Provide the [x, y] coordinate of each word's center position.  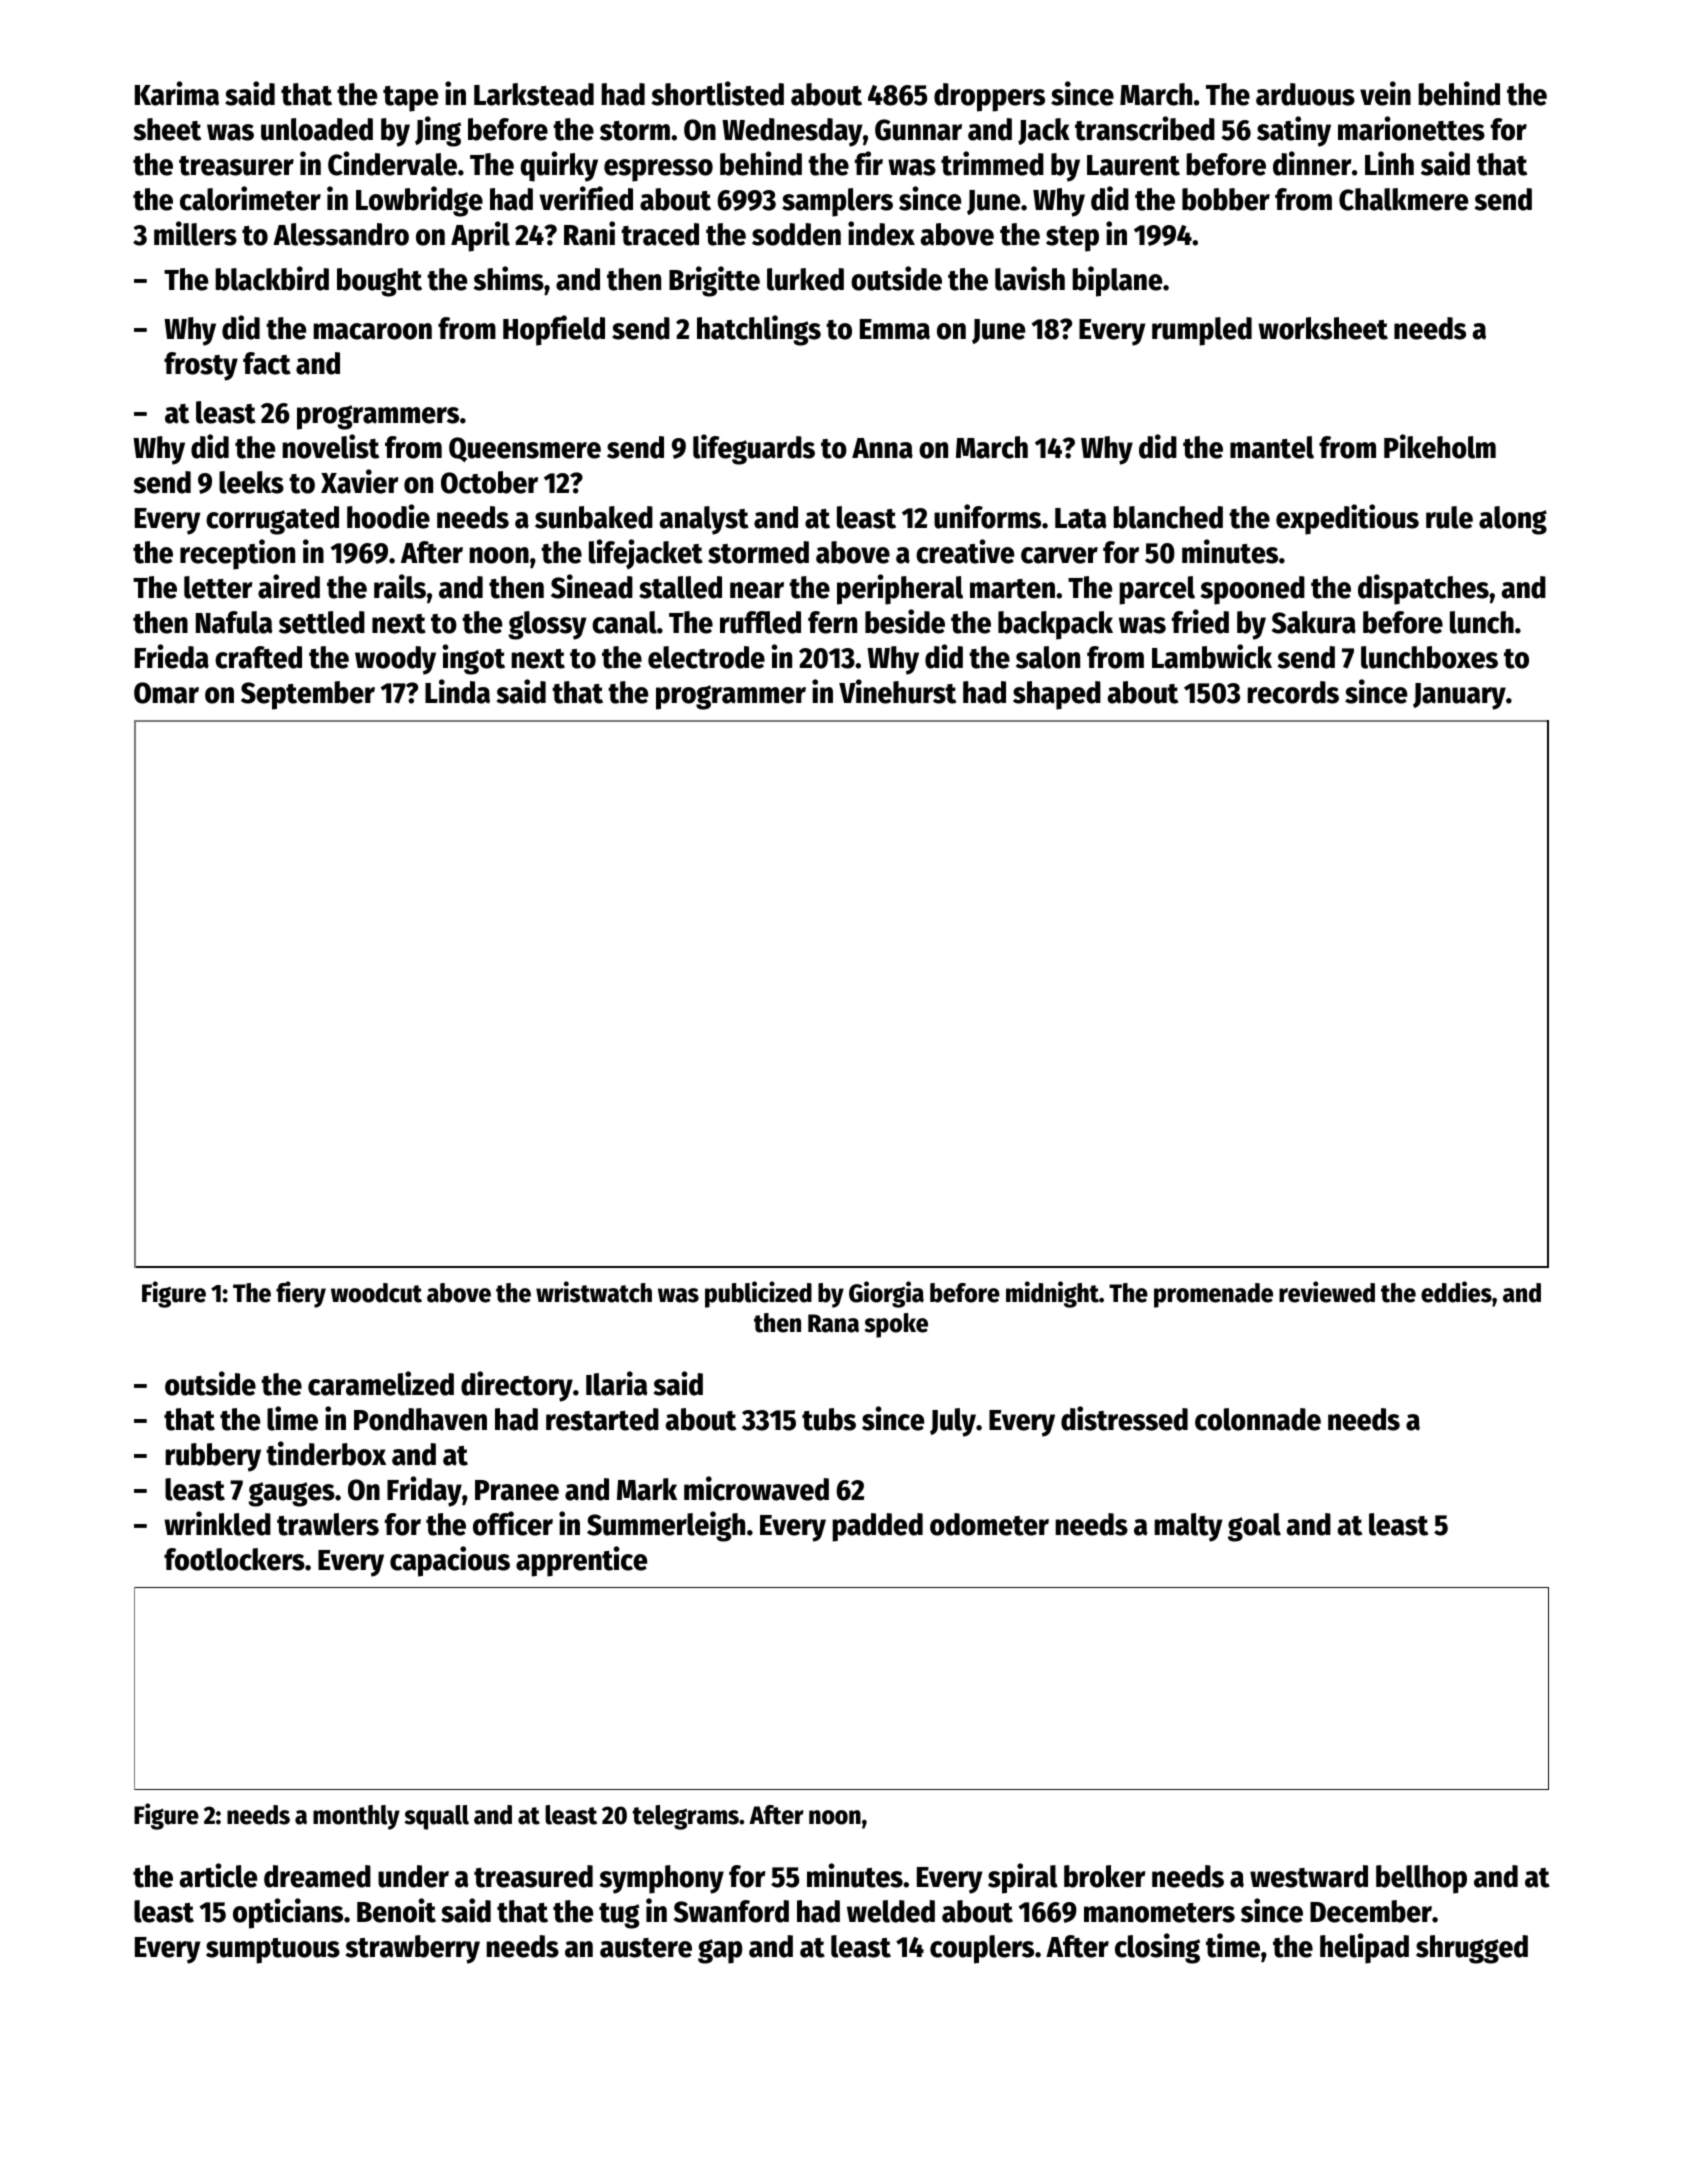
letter [218, 587]
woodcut [376, 1293]
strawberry [413, 1949]
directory [517, 1386]
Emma [895, 329]
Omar [166, 693]
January [1459, 696]
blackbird [272, 278]
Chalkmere [1403, 199]
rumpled [1202, 331]
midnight [1052, 1294]
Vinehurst [897, 691]
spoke [896, 1325]
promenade [1213, 1295]
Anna [882, 448]
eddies [1456, 1292]
